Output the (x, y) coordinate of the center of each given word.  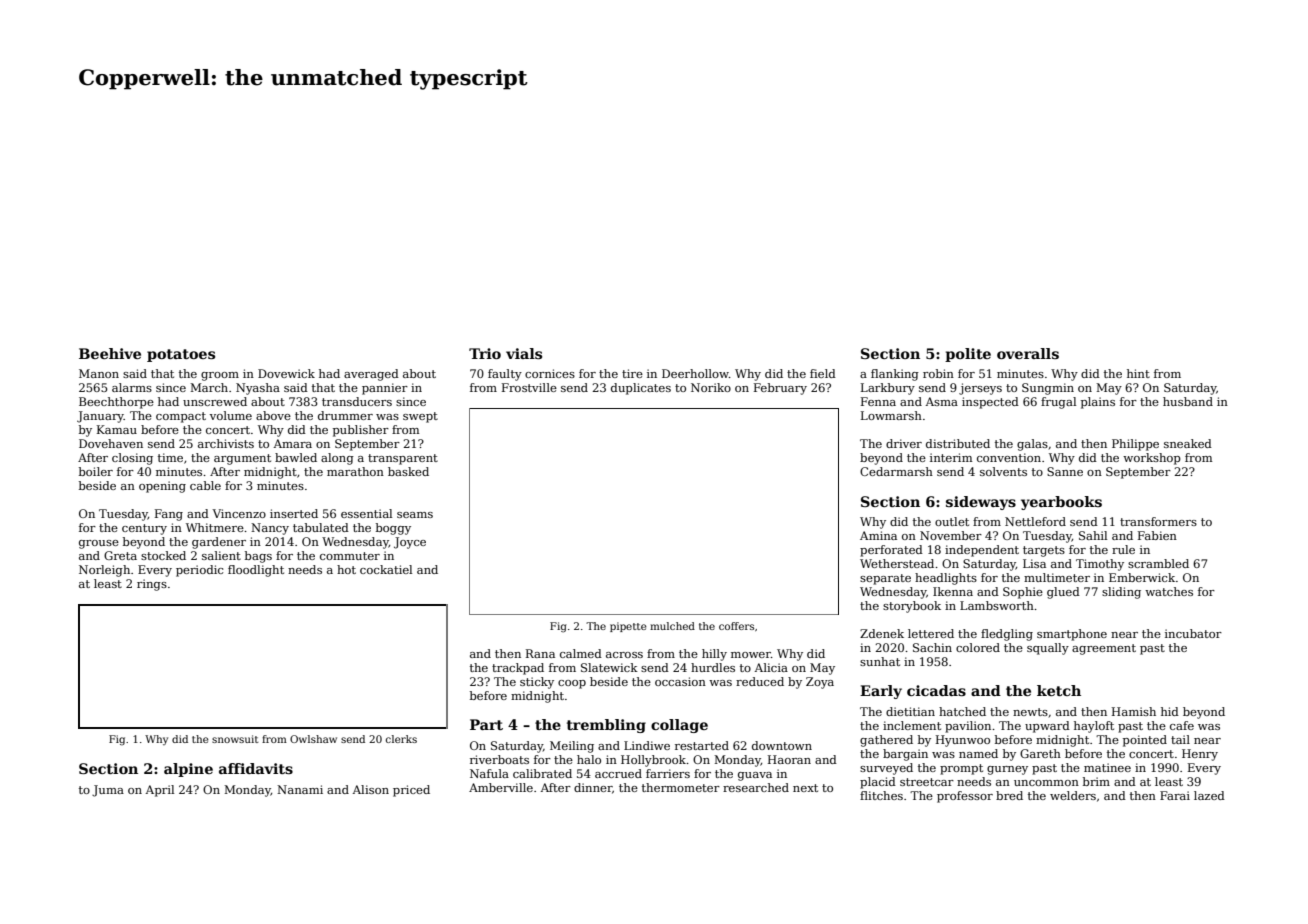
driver (904, 443)
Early (881, 692)
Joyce (410, 543)
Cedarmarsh (896, 471)
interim (951, 457)
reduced (760, 681)
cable (205, 485)
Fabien (1157, 535)
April (159, 791)
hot (346, 569)
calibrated (542, 773)
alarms (132, 387)
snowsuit (235, 739)
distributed (958, 443)
